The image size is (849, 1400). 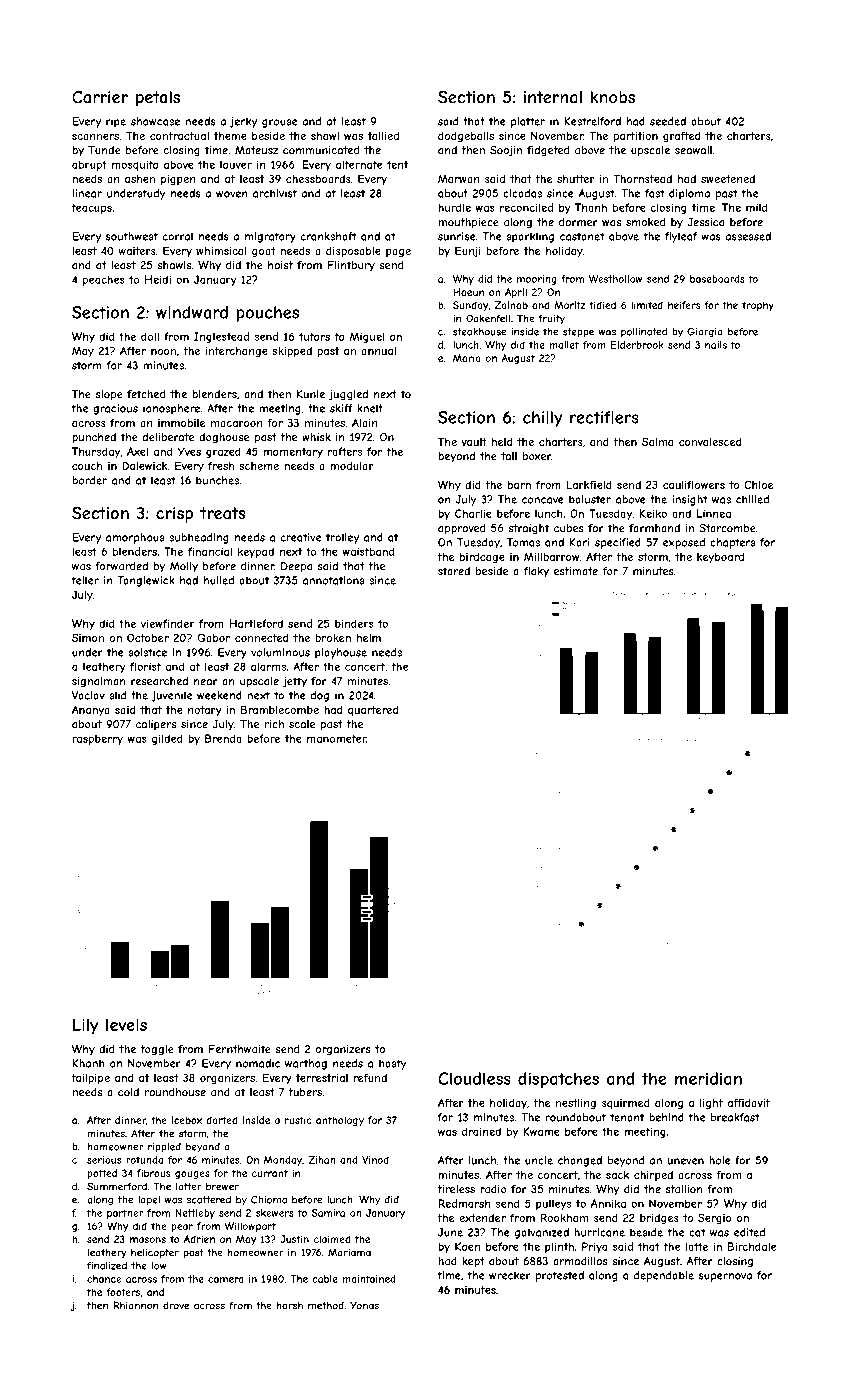 What do you see at coordinates (392, 1064) in the document?
I see `hasty` at bounding box center [392, 1064].
